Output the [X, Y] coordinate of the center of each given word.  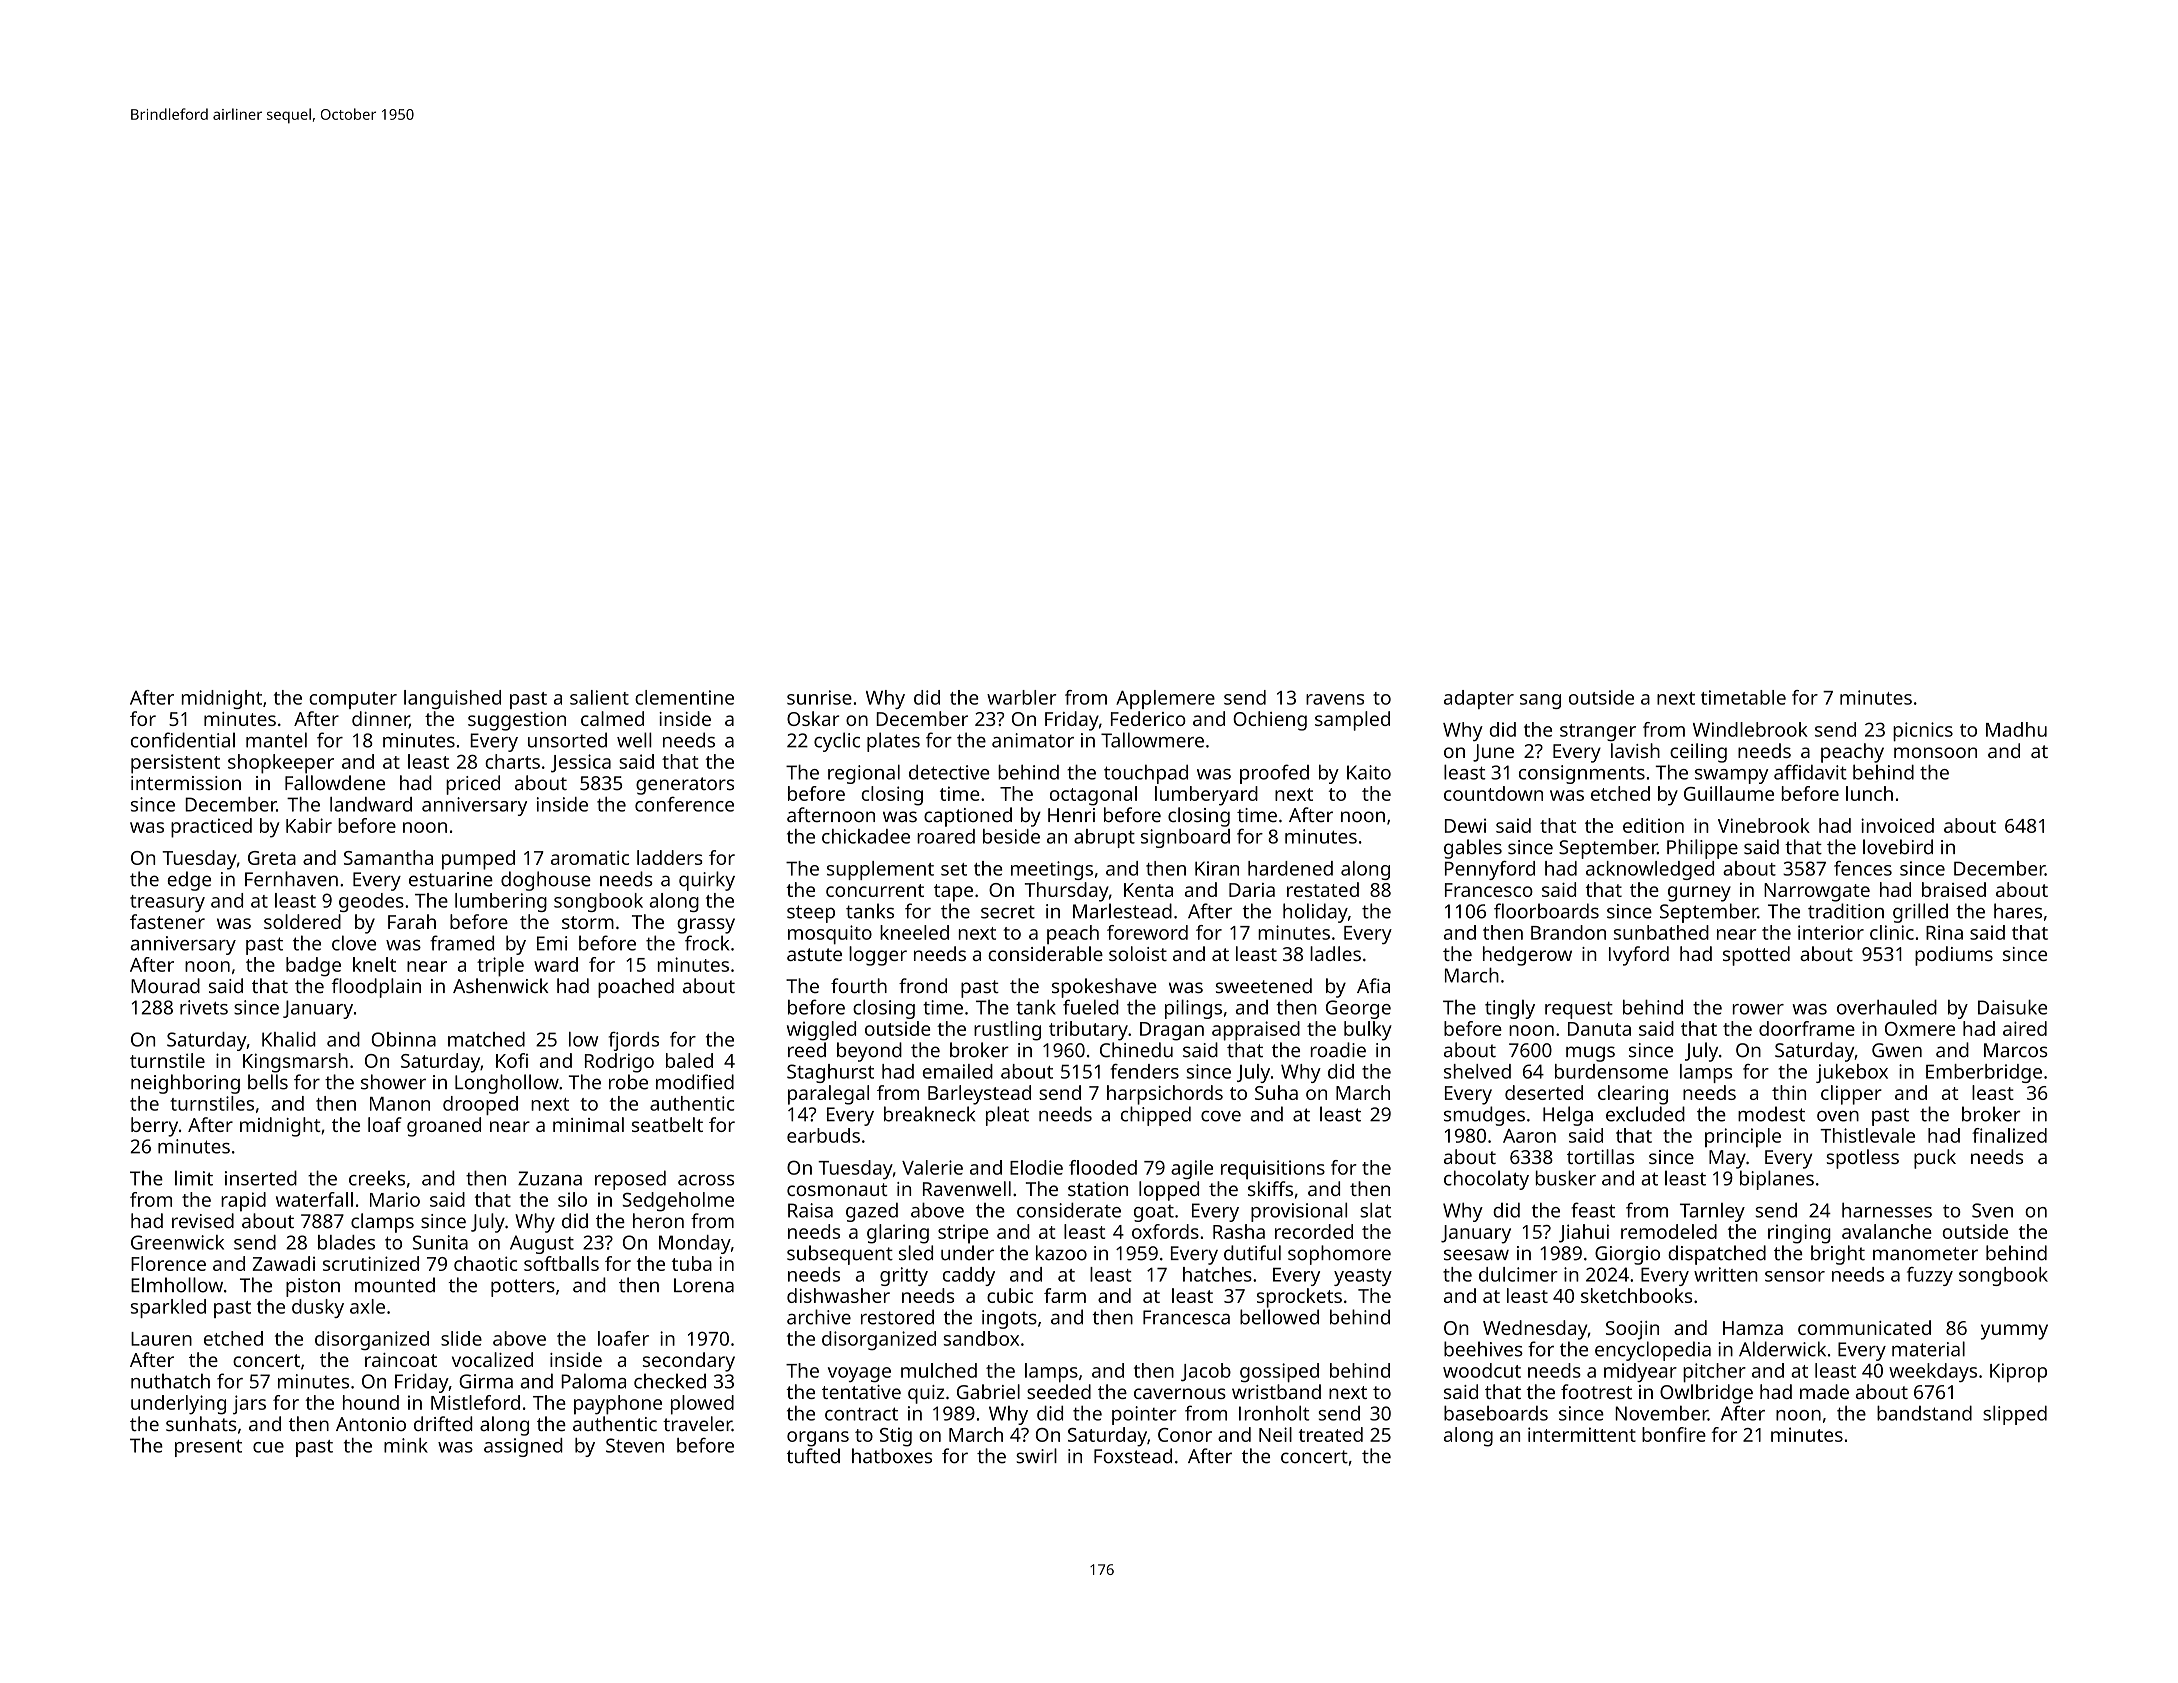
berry [154, 1127]
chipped [1156, 1116]
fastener [167, 921]
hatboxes [892, 1456]
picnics [1923, 731]
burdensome [1611, 1071]
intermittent [1582, 1434]
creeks [377, 1178]
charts [512, 761]
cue [268, 1447]
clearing [1633, 1095]
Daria [1252, 890]
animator [1033, 740]
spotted [1756, 956]
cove [1221, 1116]
